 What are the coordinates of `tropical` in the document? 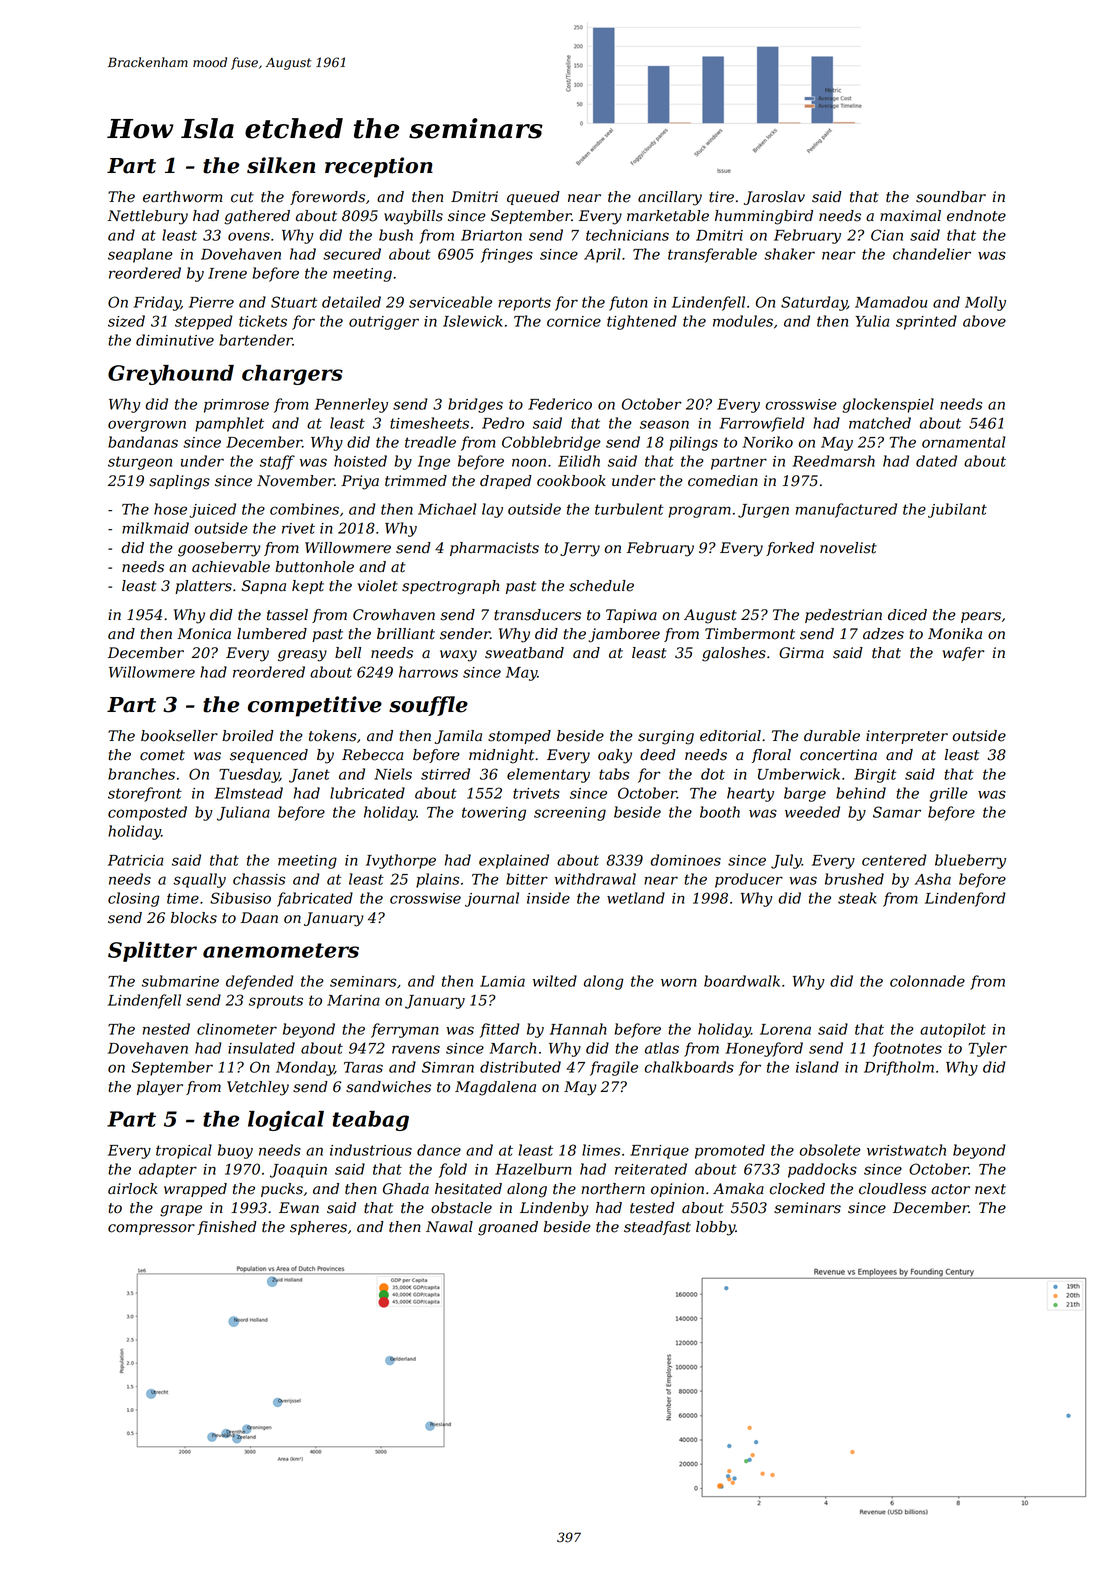 It's located at (184, 1151).
